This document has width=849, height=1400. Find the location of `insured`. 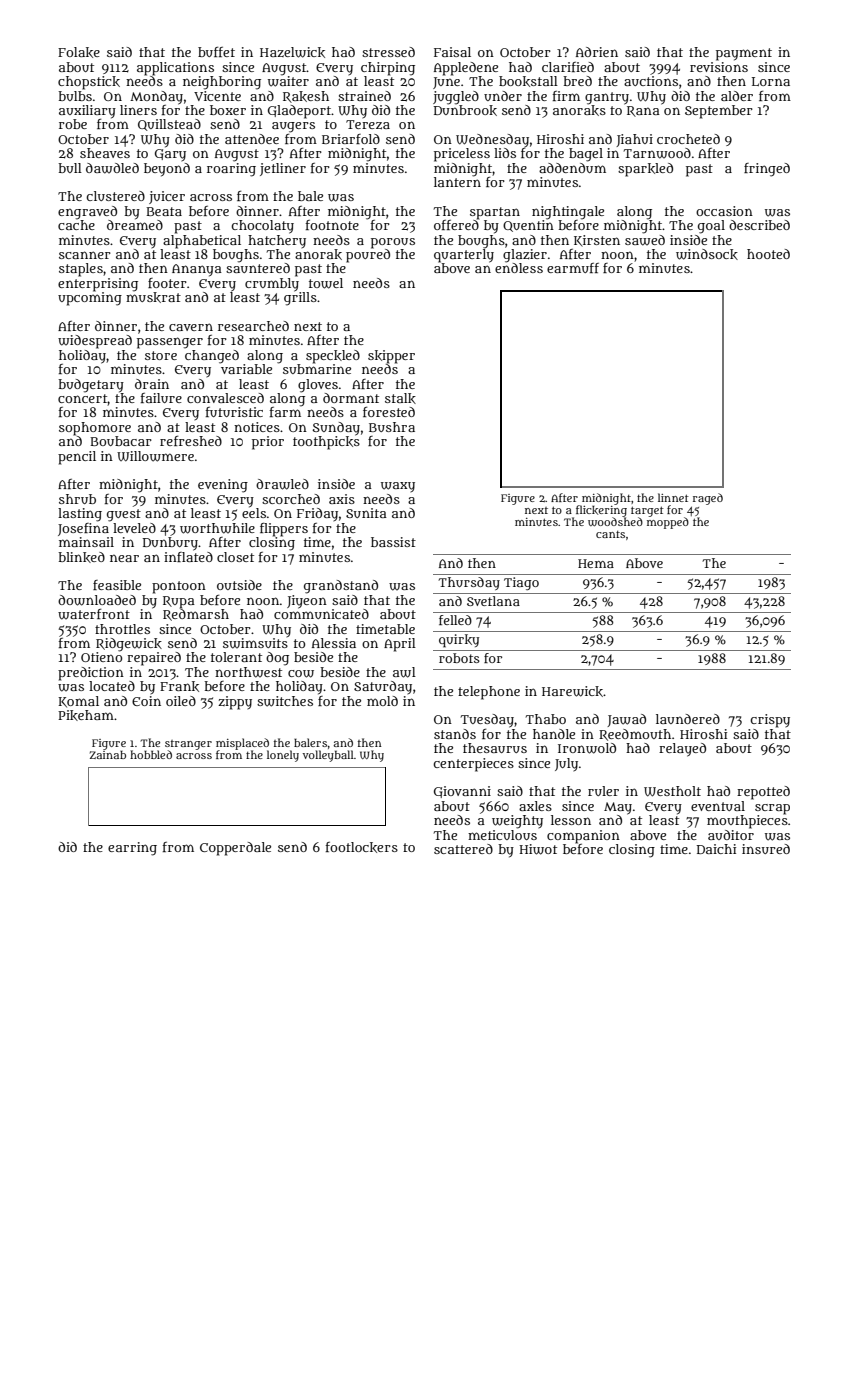

insured is located at coordinates (766, 849).
